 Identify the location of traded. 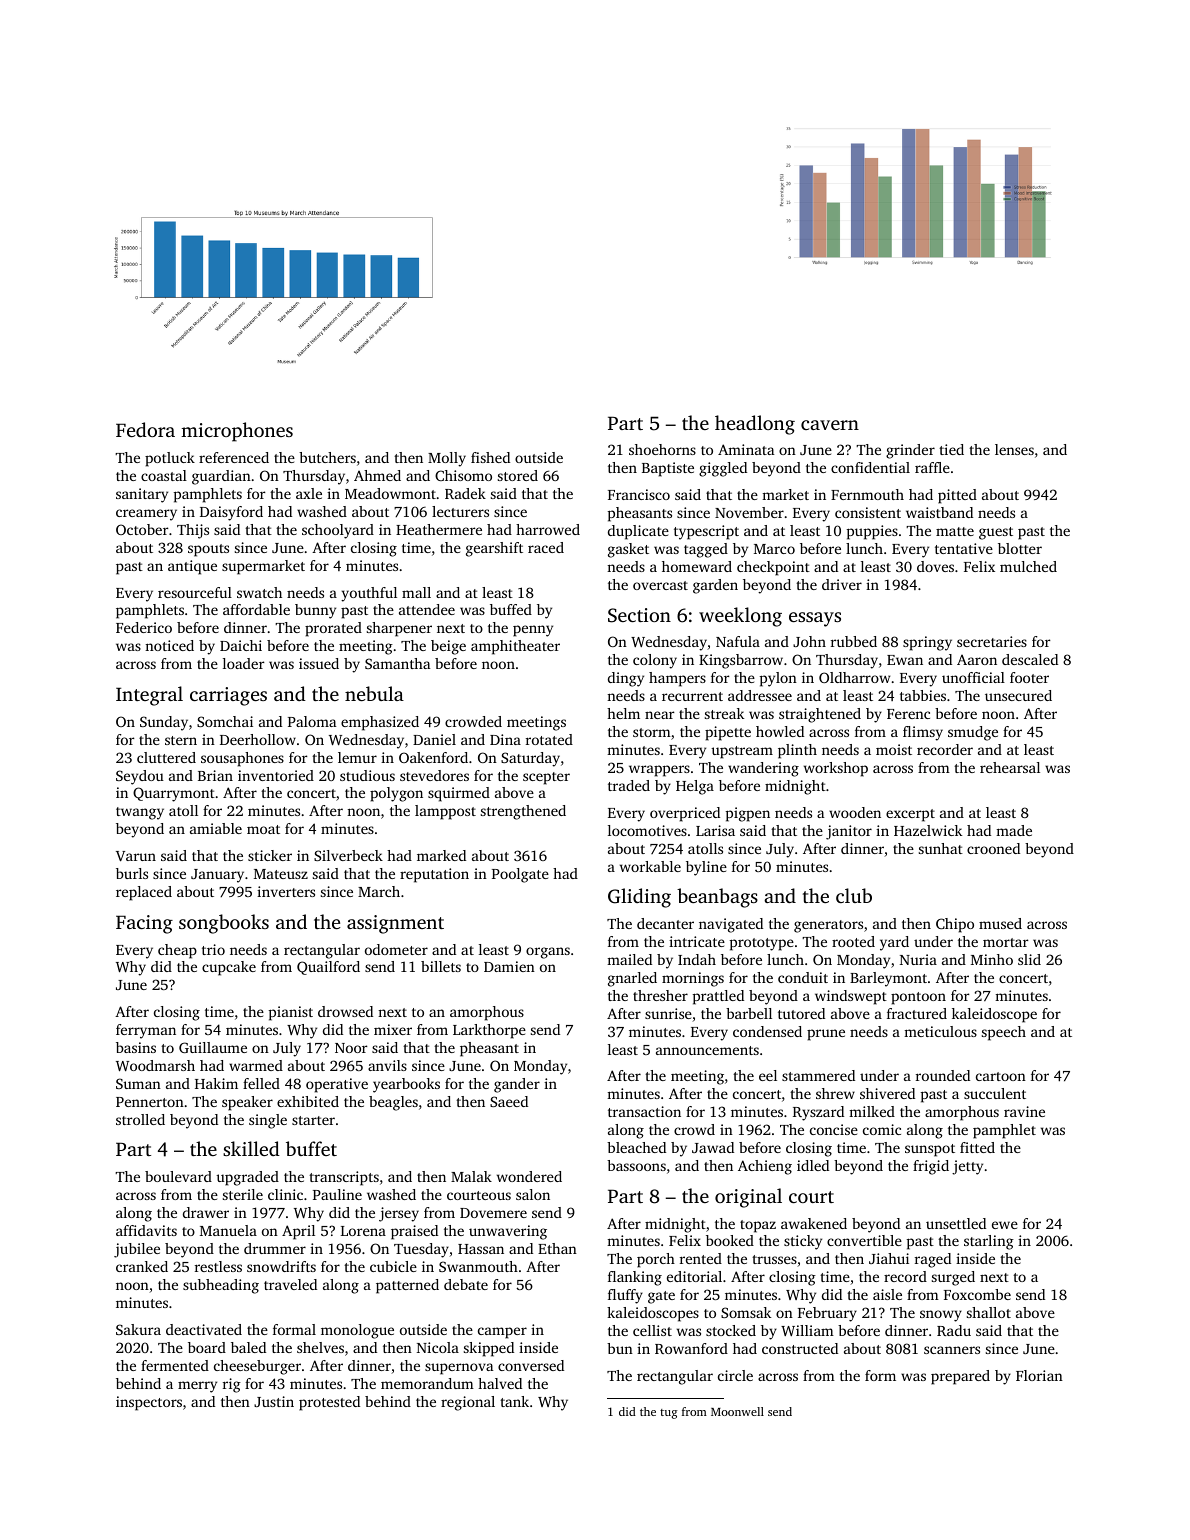
(629, 785).
